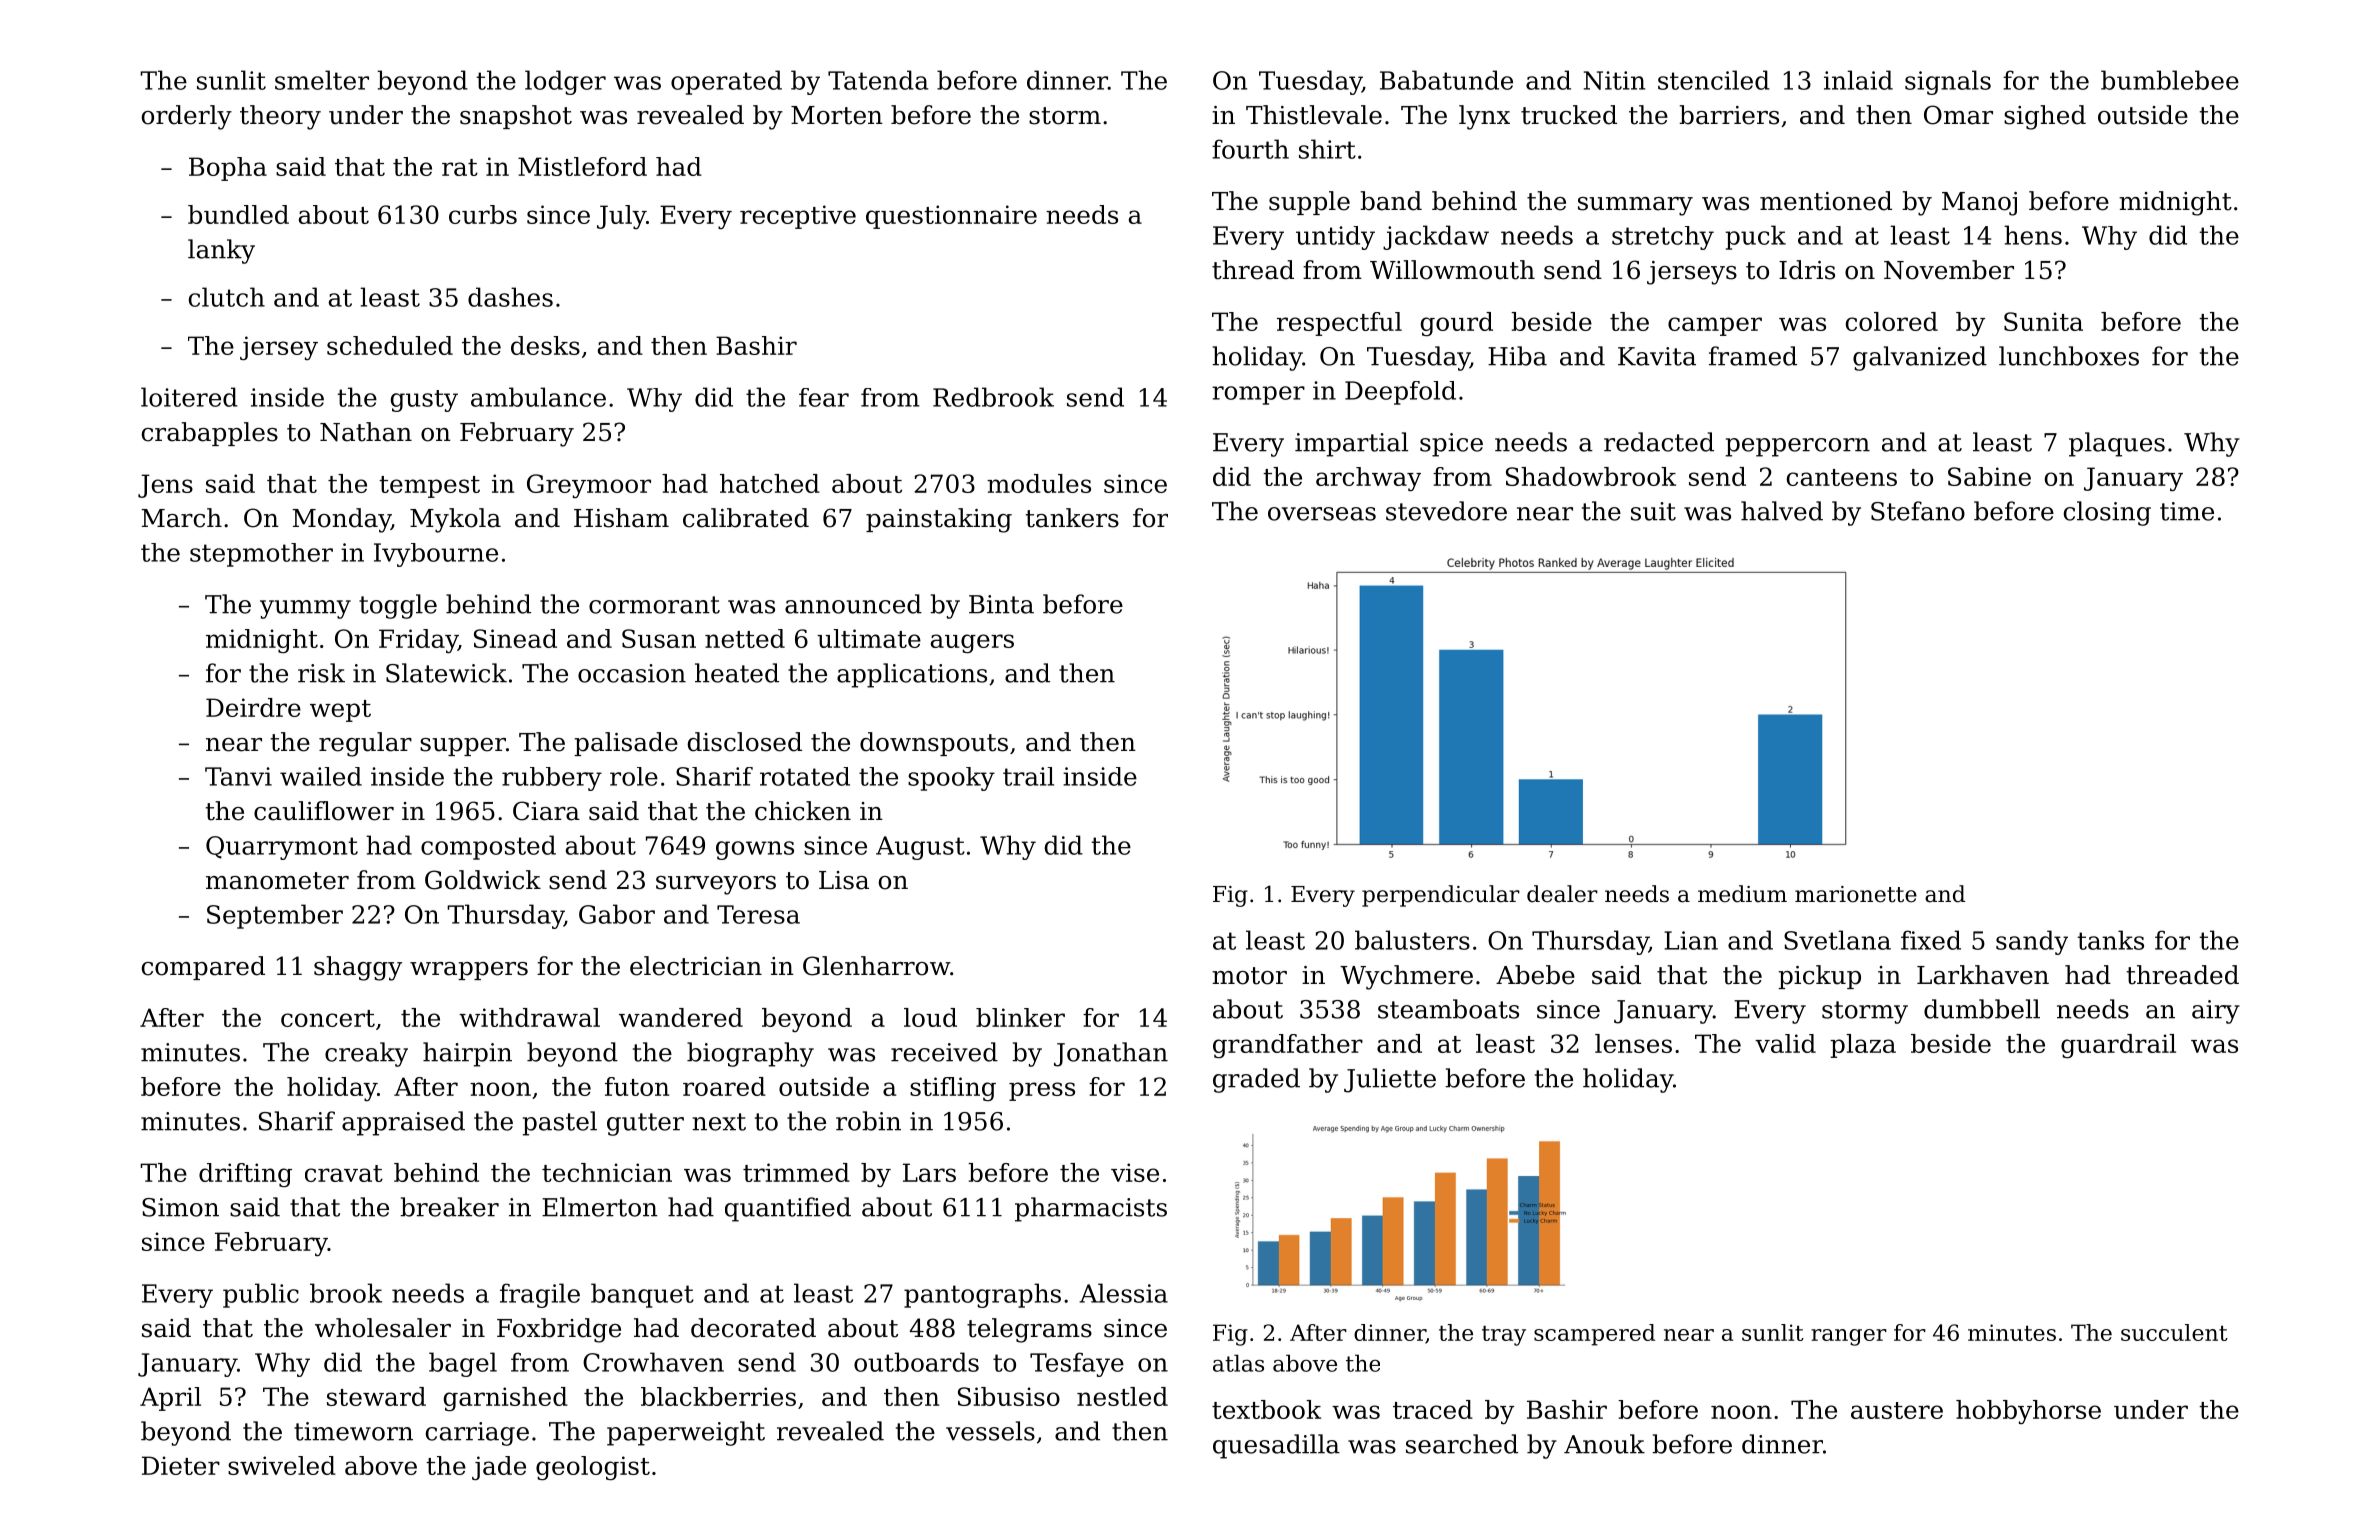  I want to click on Stefano, so click(1918, 511).
